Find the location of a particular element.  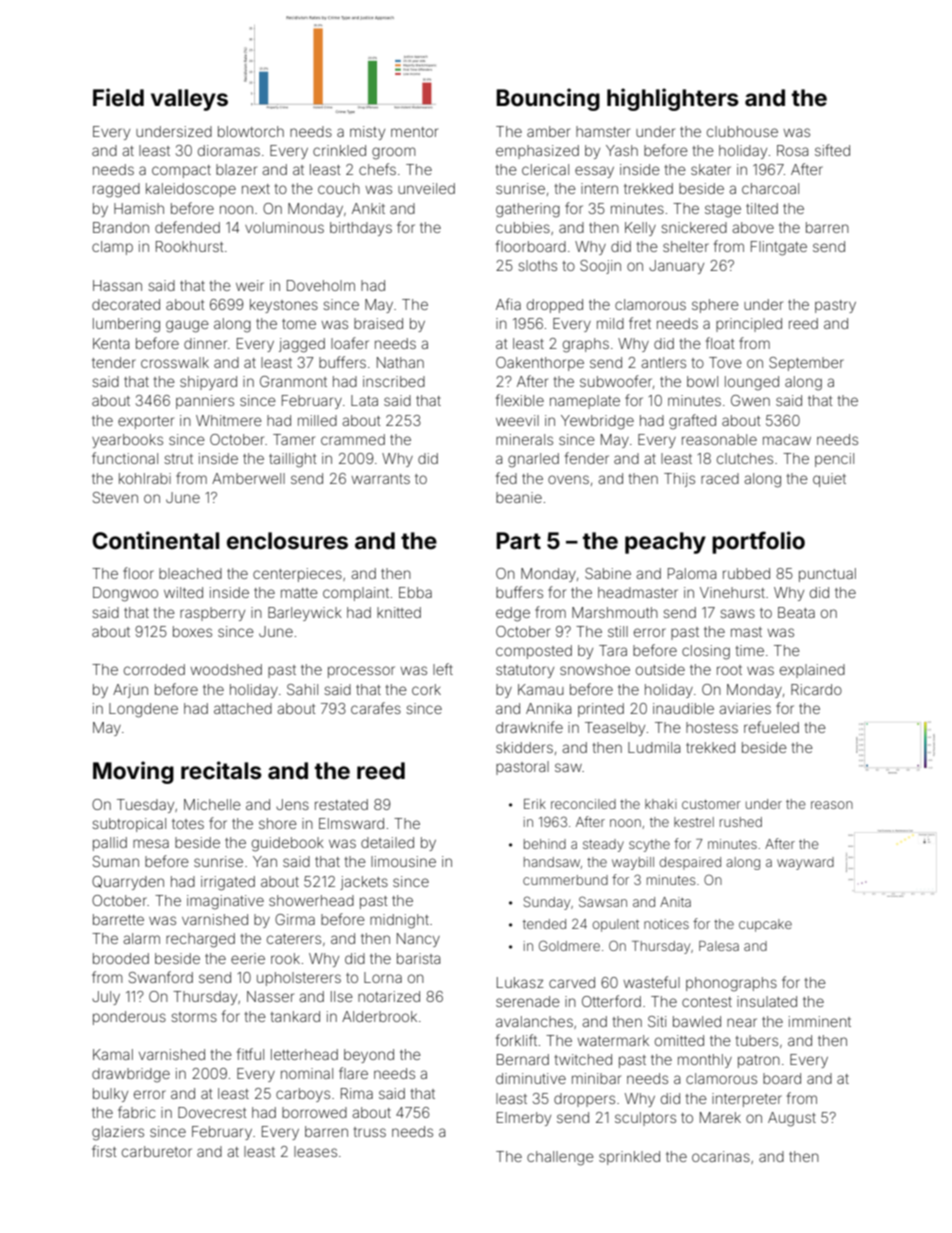

pencil is located at coordinates (834, 460).
